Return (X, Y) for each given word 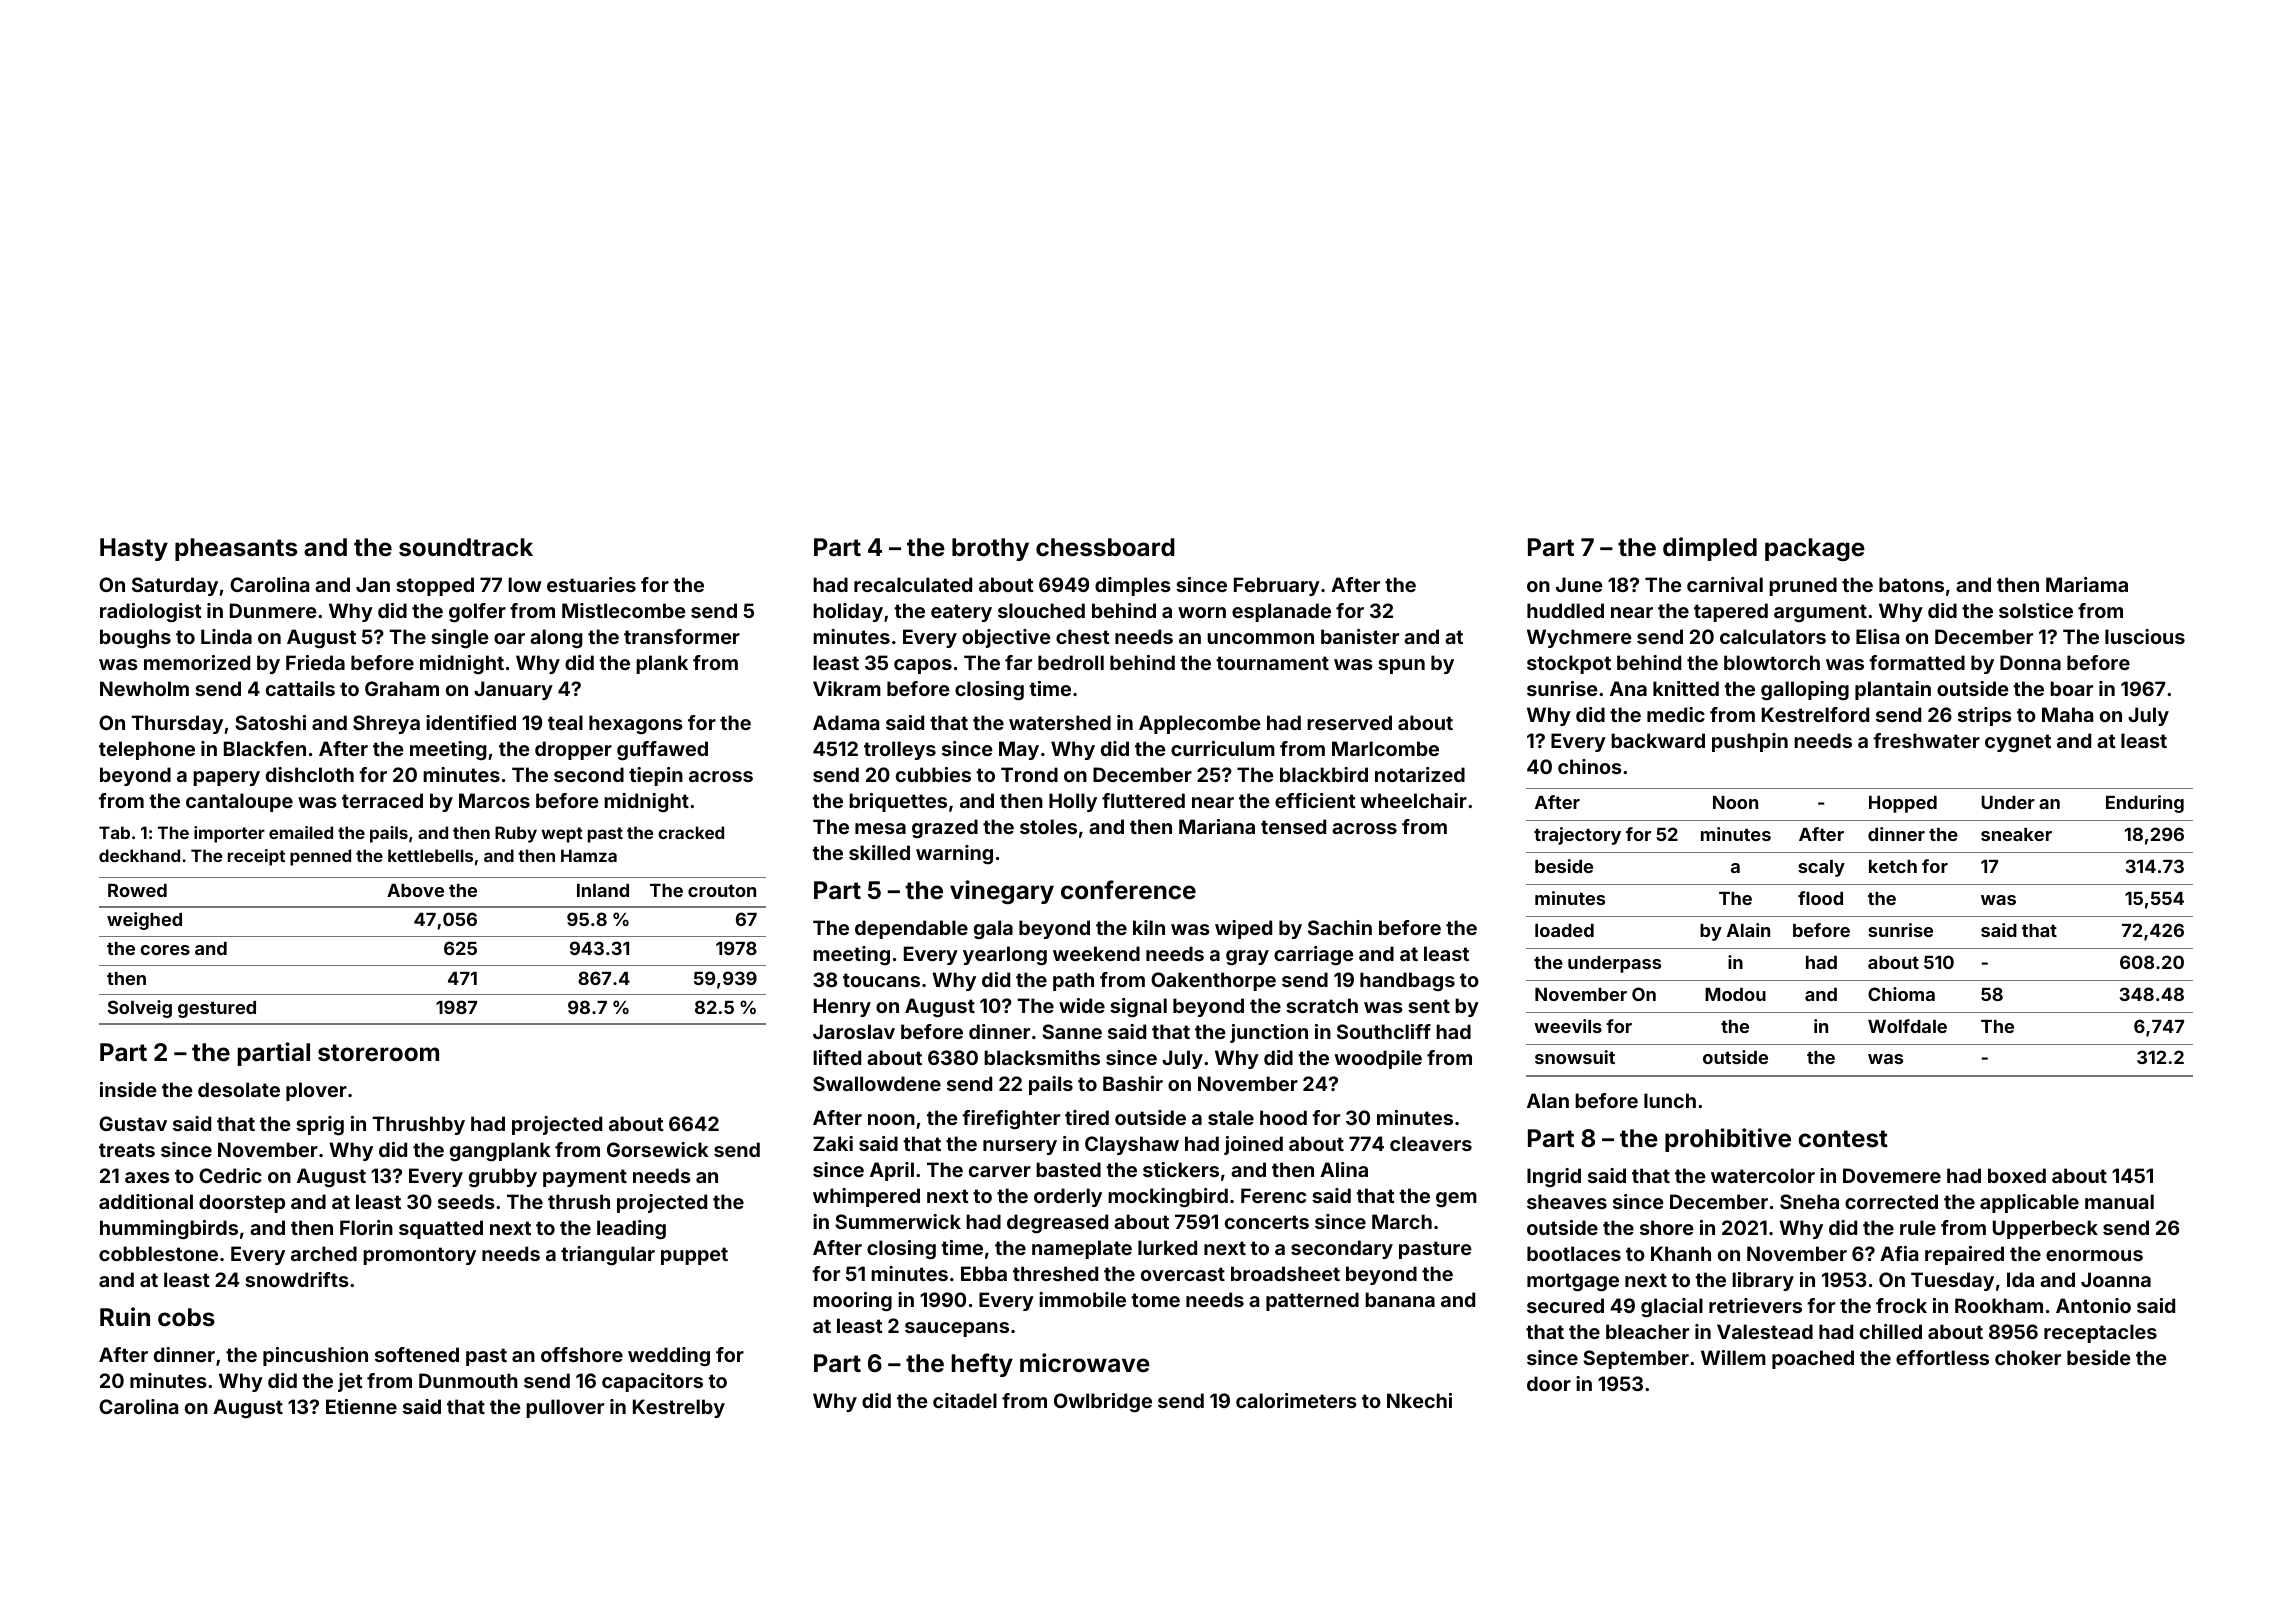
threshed (1055, 1273)
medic (1676, 714)
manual (2119, 1201)
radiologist (151, 612)
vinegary (1002, 892)
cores (165, 950)
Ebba (984, 1273)
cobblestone (158, 1253)
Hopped (1903, 804)
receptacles (2100, 1333)
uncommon (1260, 638)
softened (417, 1354)
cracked (691, 832)
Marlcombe (1385, 748)
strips (1985, 716)
